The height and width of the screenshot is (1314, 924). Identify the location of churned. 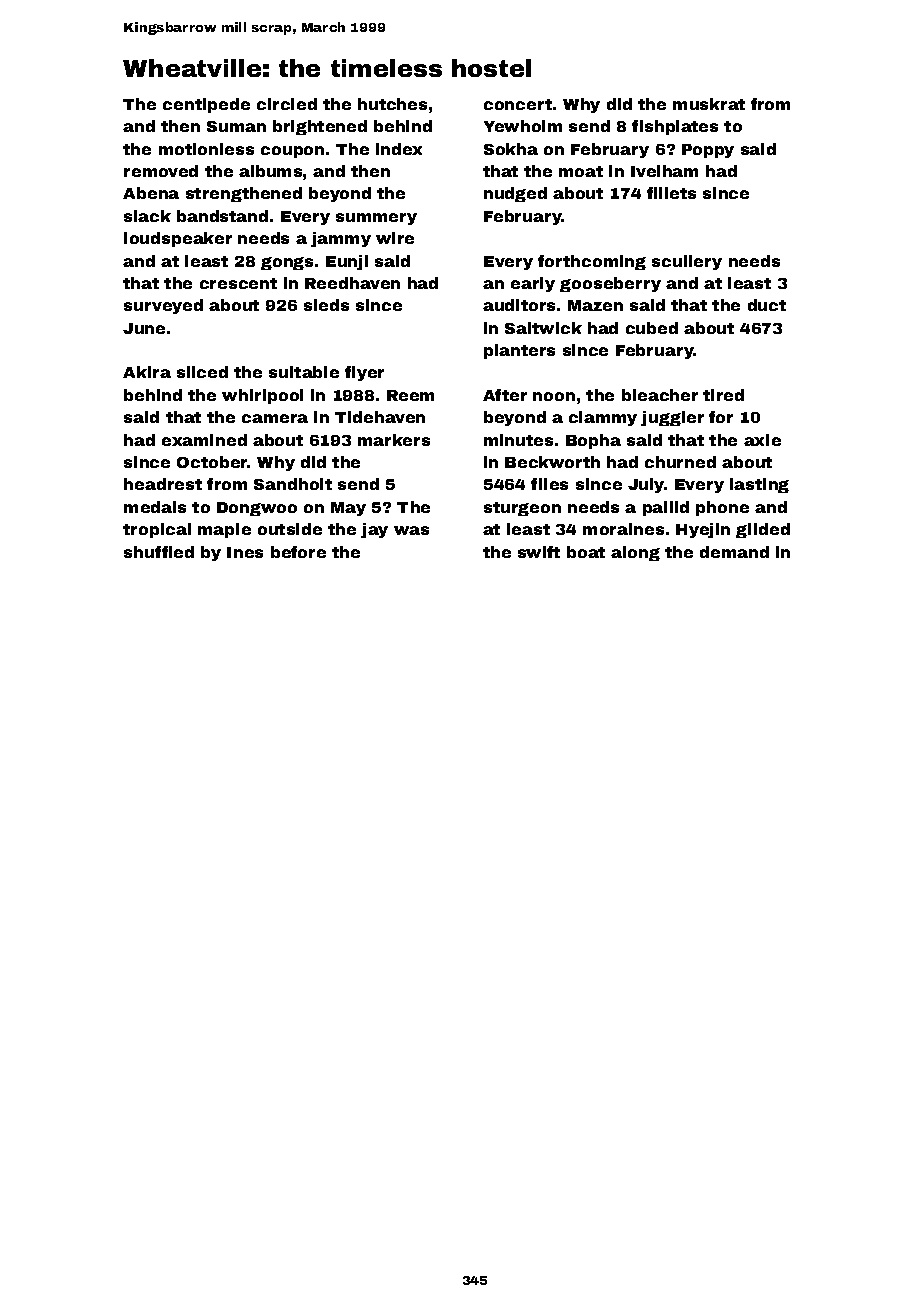
(680, 462).
